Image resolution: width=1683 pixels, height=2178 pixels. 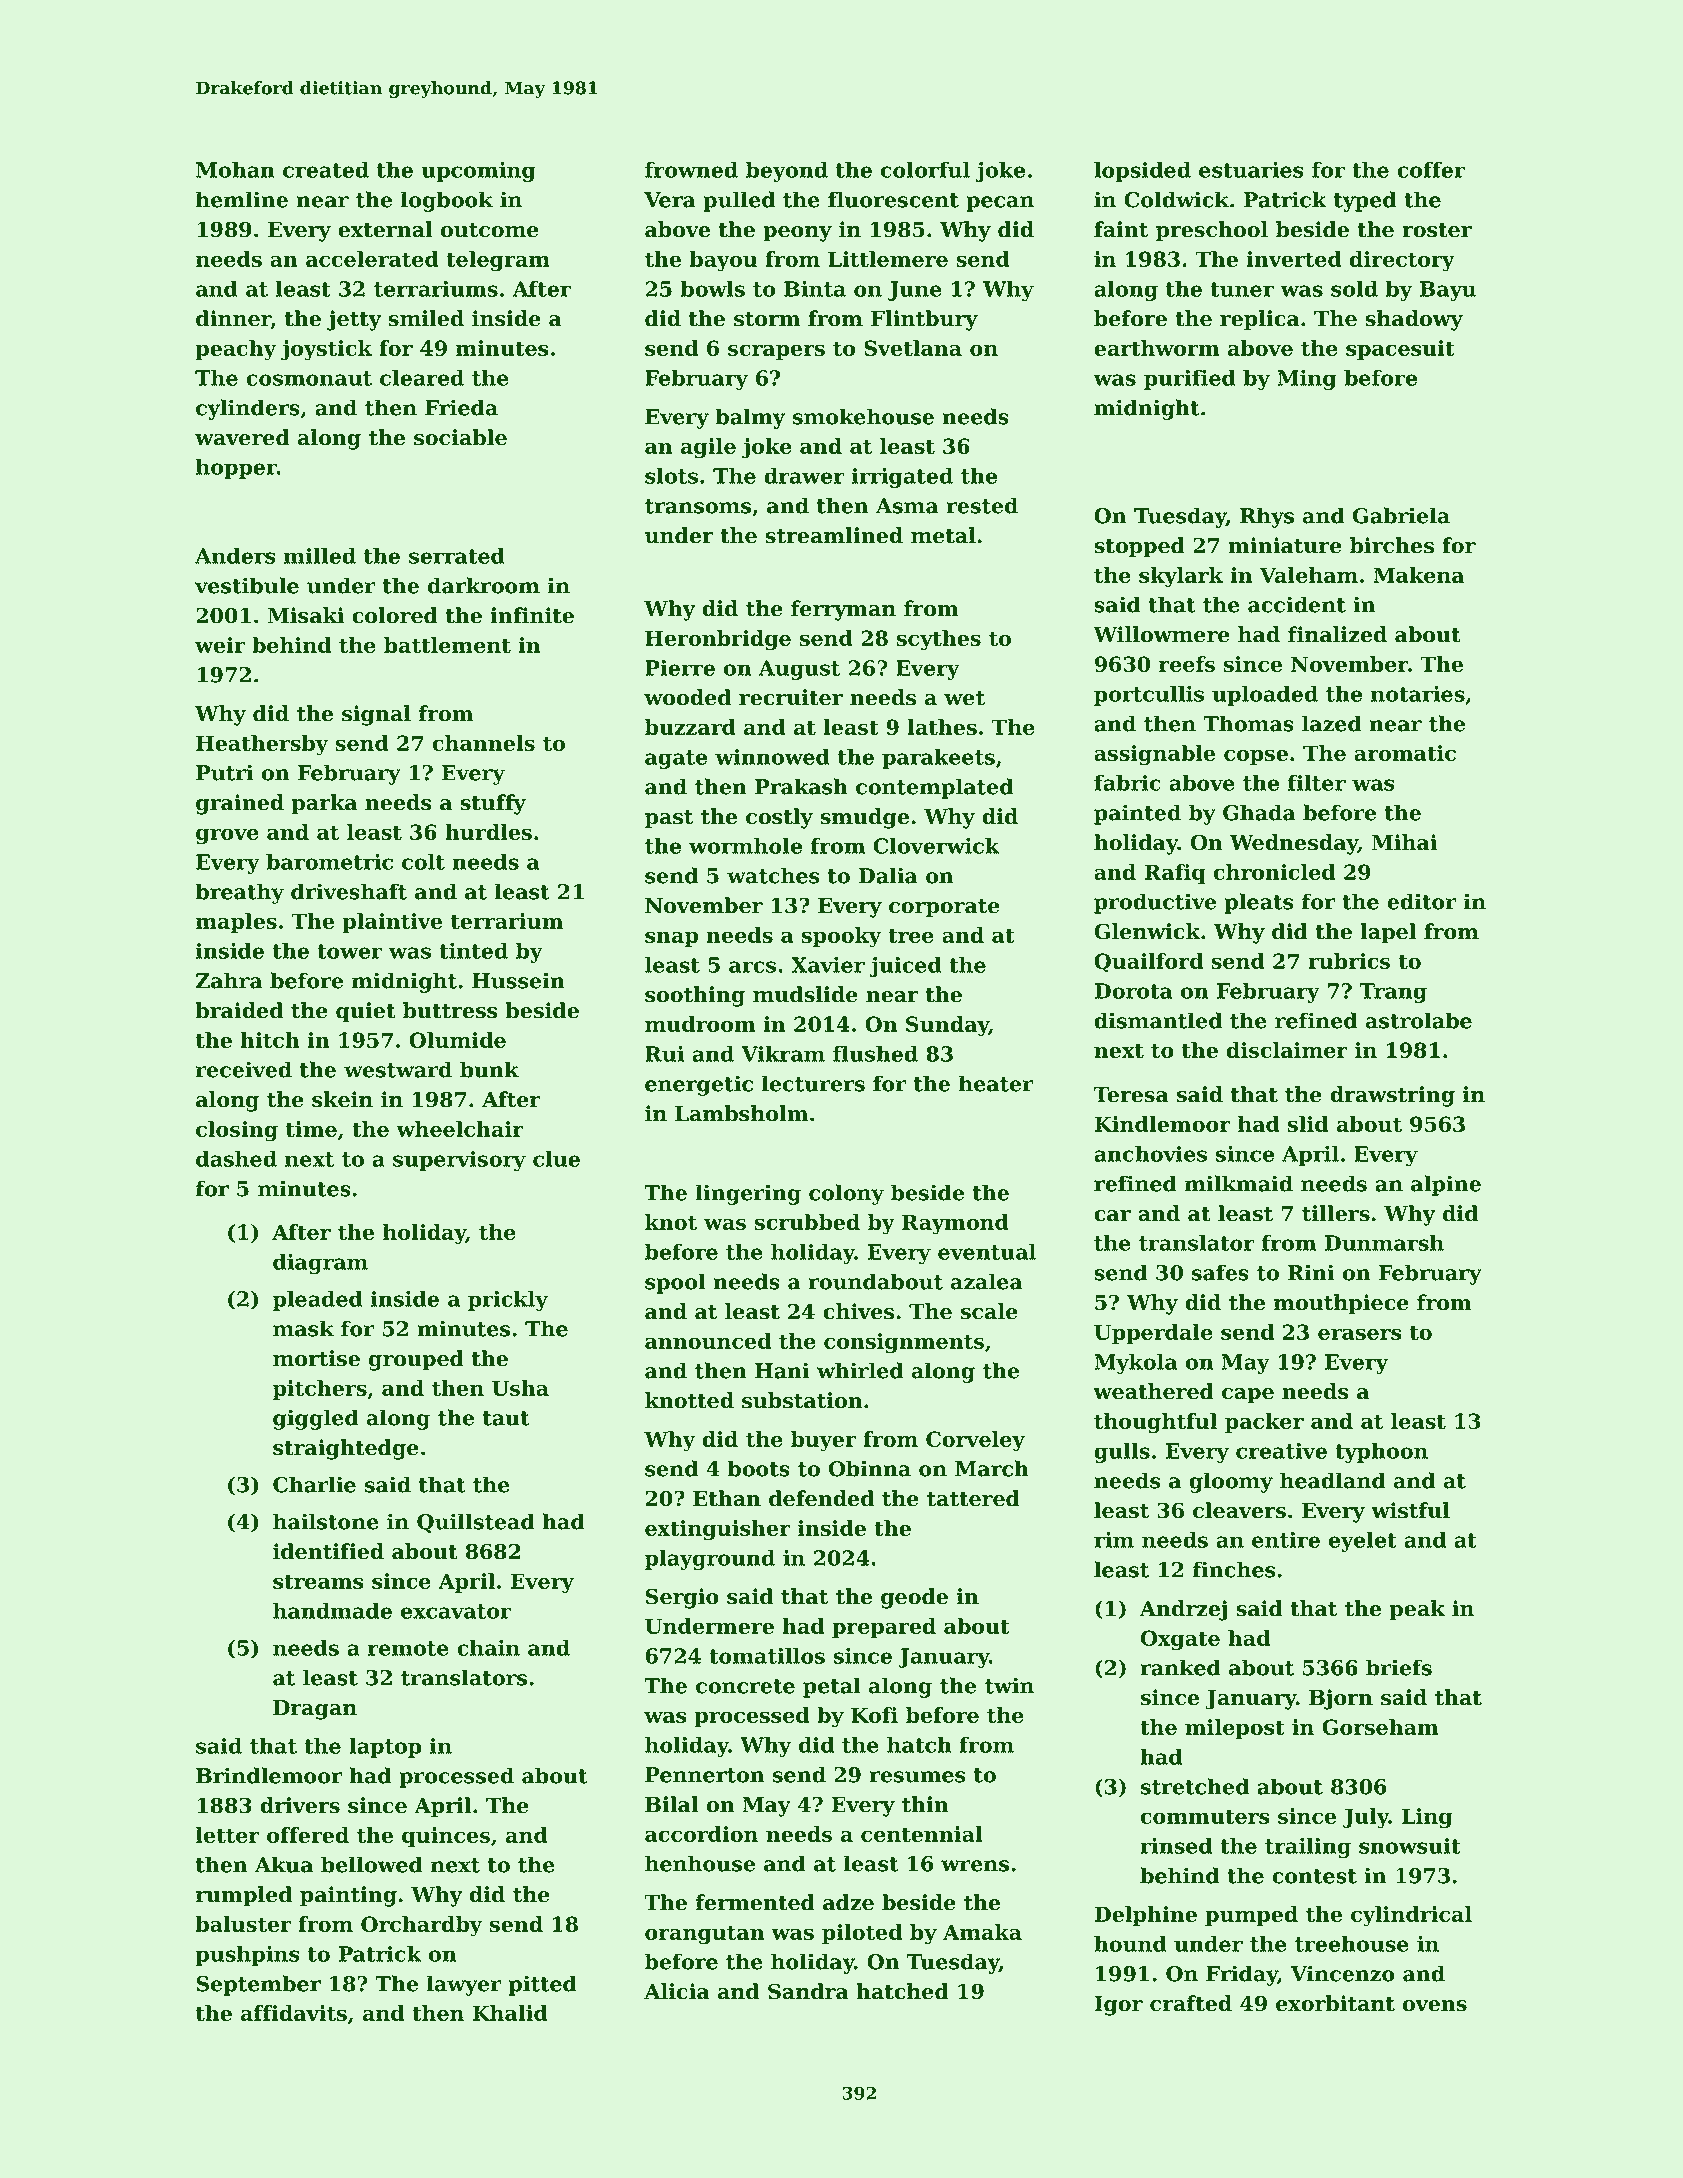 What do you see at coordinates (1404, 842) in the page?
I see `Mihai` at bounding box center [1404, 842].
